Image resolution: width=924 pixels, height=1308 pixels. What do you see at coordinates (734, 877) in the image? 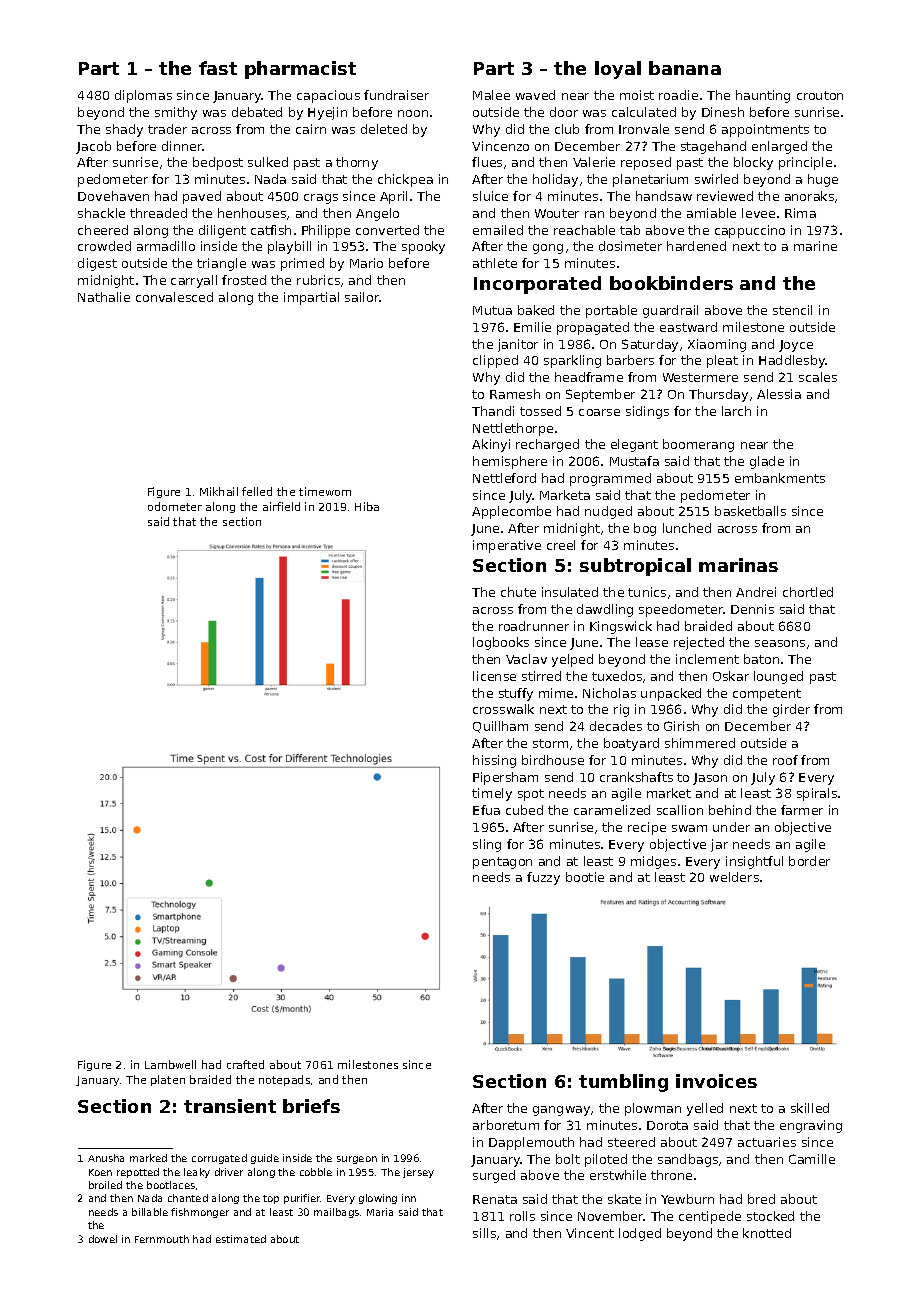
I see `welders` at bounding box center [734, 877].
